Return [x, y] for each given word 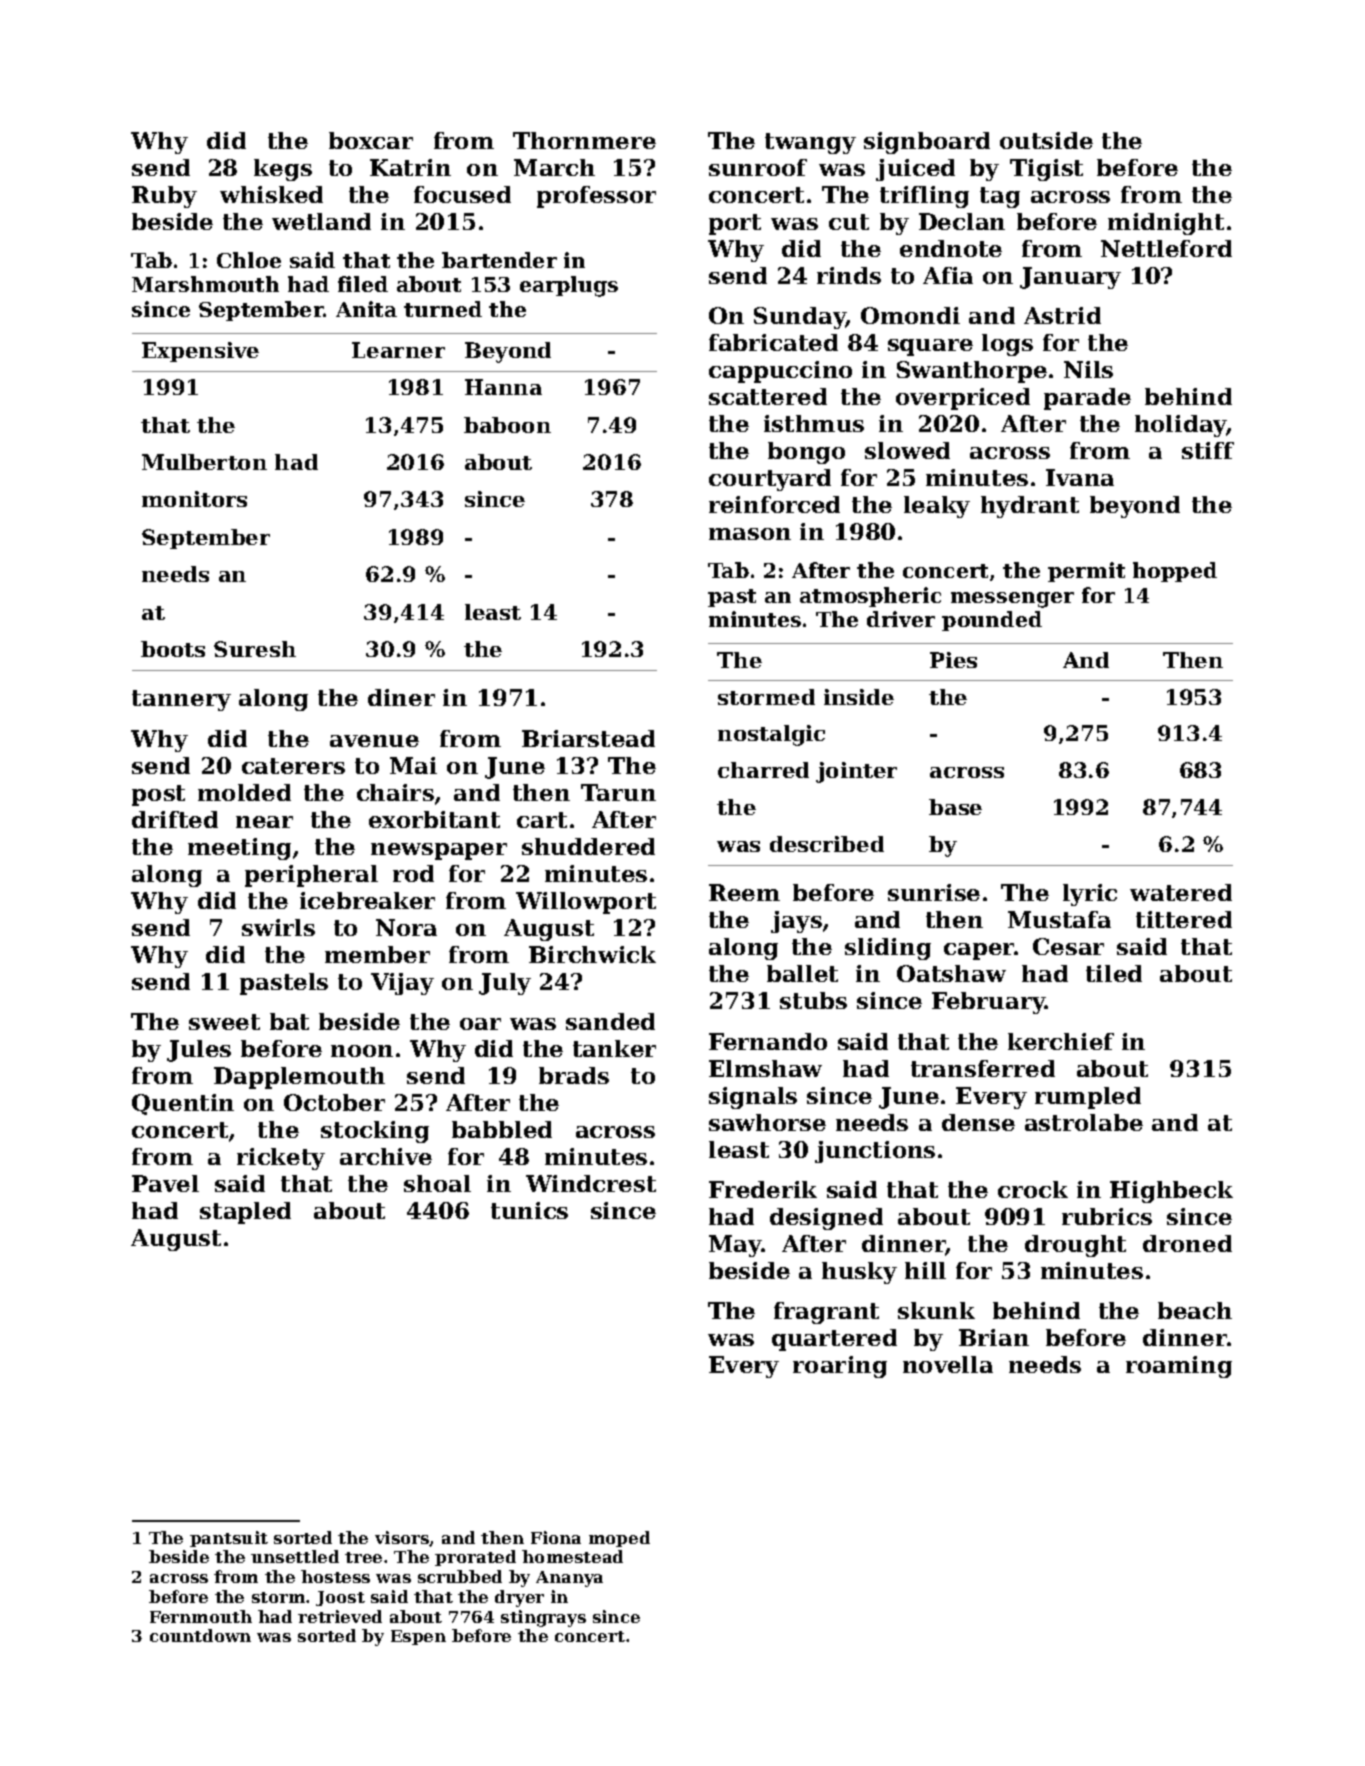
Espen [418, 1637]
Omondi [910, 315]
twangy [810, 143]
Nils [1088, 369]
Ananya [569, 1579]
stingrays [543, 1618]
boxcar [371, 140]
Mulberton [204, 462]
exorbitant [434, 819]
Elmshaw [765, 1068]
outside [1046, 140]
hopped [1175, 572]
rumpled [1088, 1098]
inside [859, 697]
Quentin [183, 1104]
